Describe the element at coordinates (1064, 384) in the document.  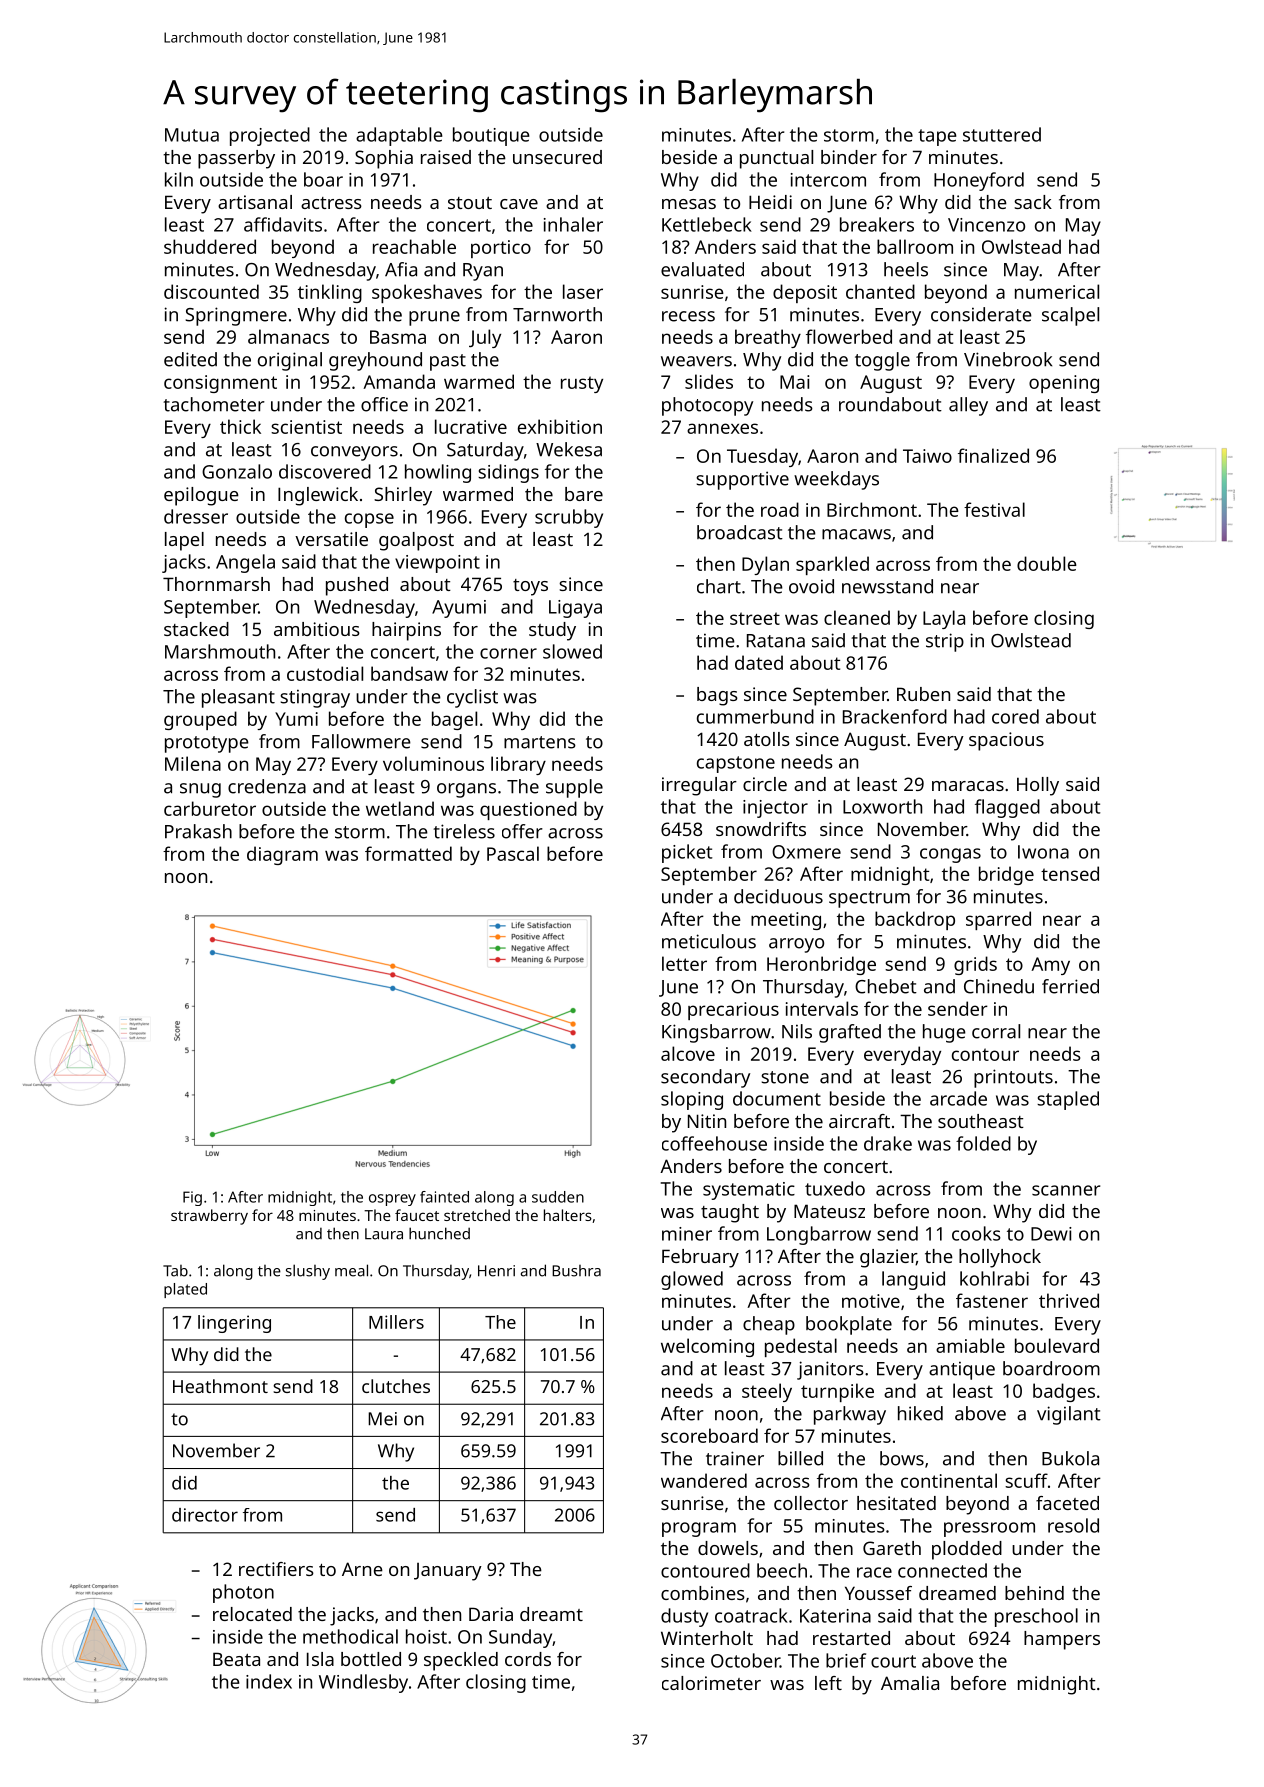
I see `opening` at that location.
